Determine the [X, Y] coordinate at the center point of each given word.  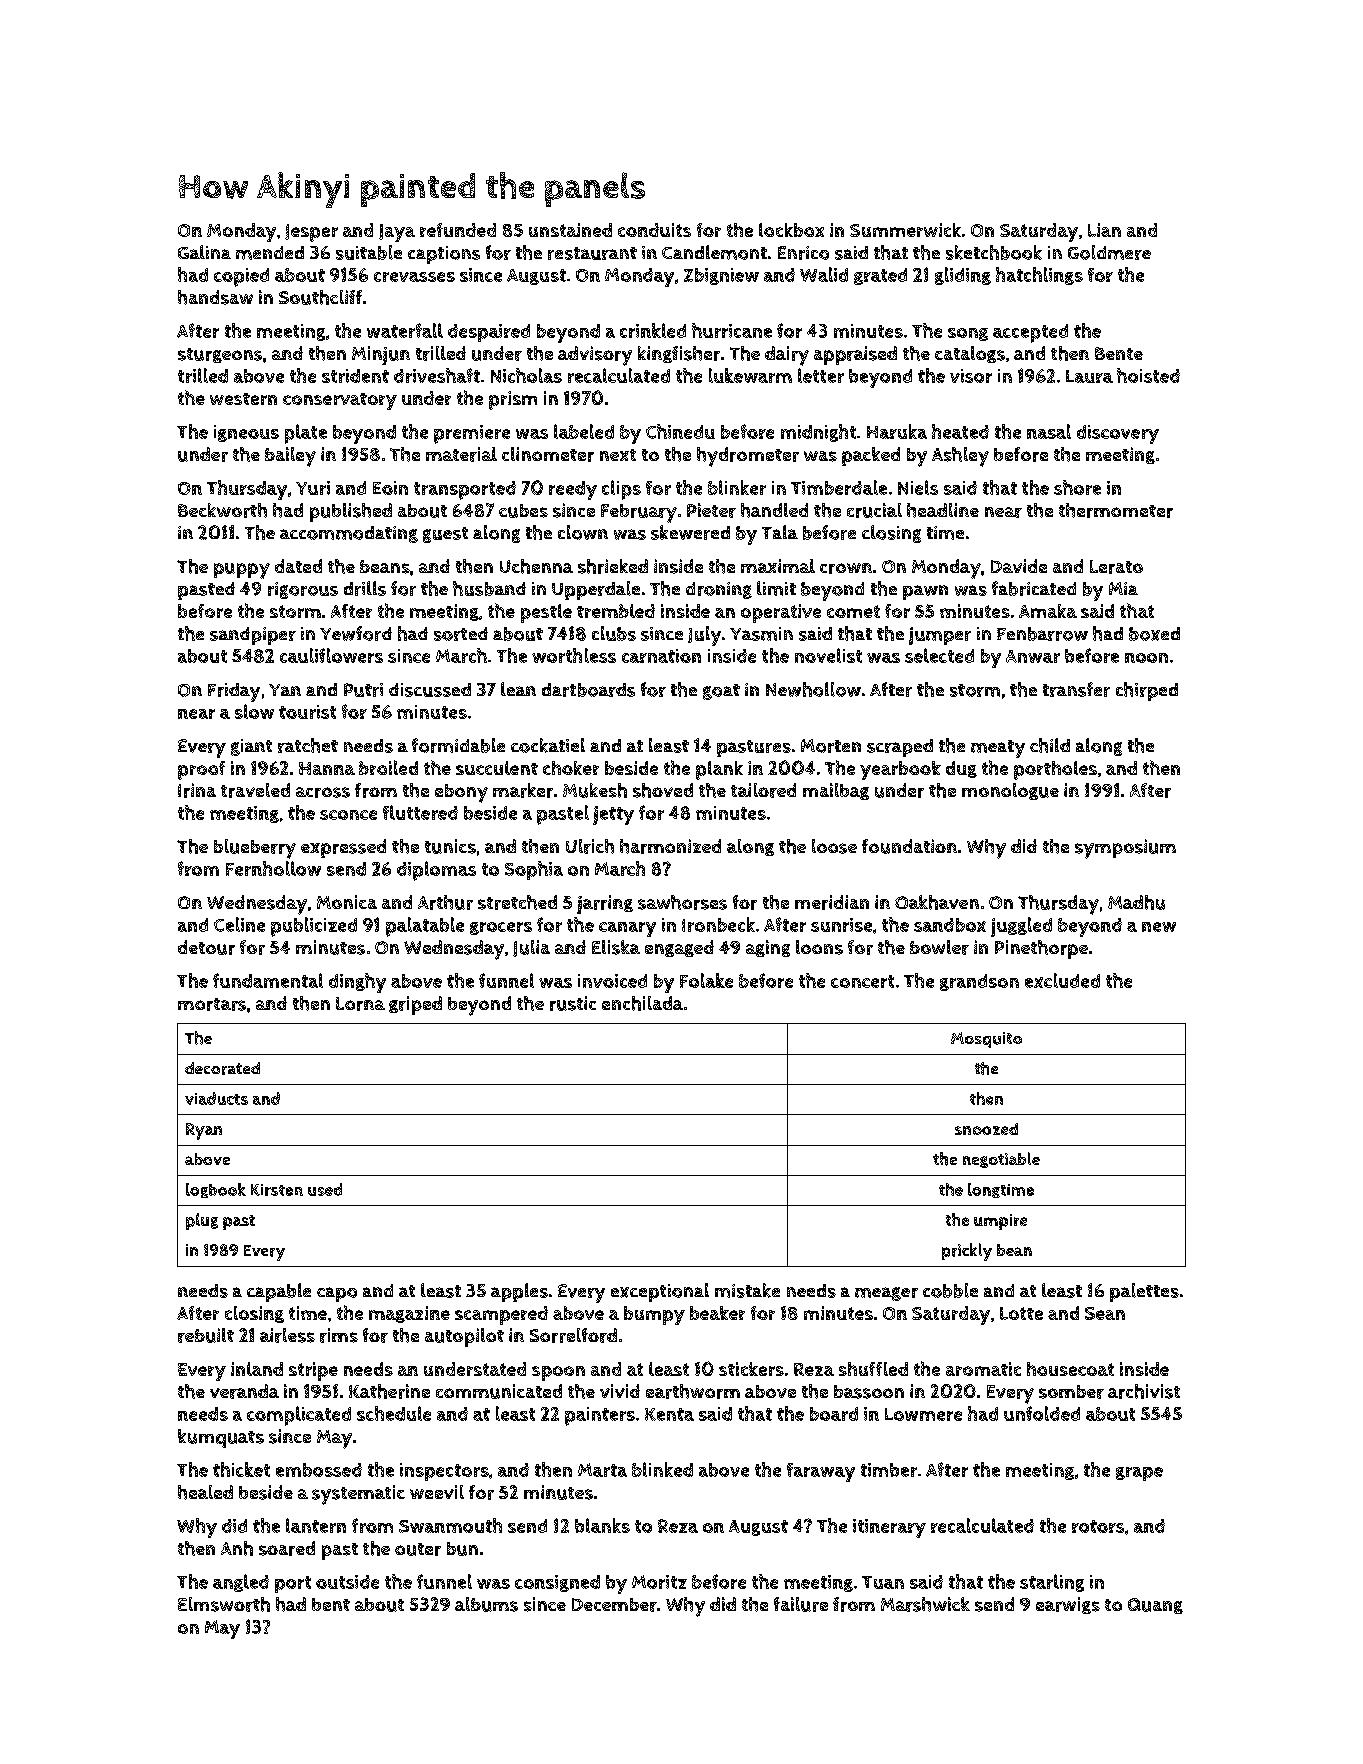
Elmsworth [224, 1604]
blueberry [255, 849]
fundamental [268, 980]
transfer [1076, 689]
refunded [458, 230]
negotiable [1001, 1160]
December [614, 1605]
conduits [654, 230]
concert [862, 981]
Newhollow [813, 689]
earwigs [1068, 1605]
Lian [1104, 230]
